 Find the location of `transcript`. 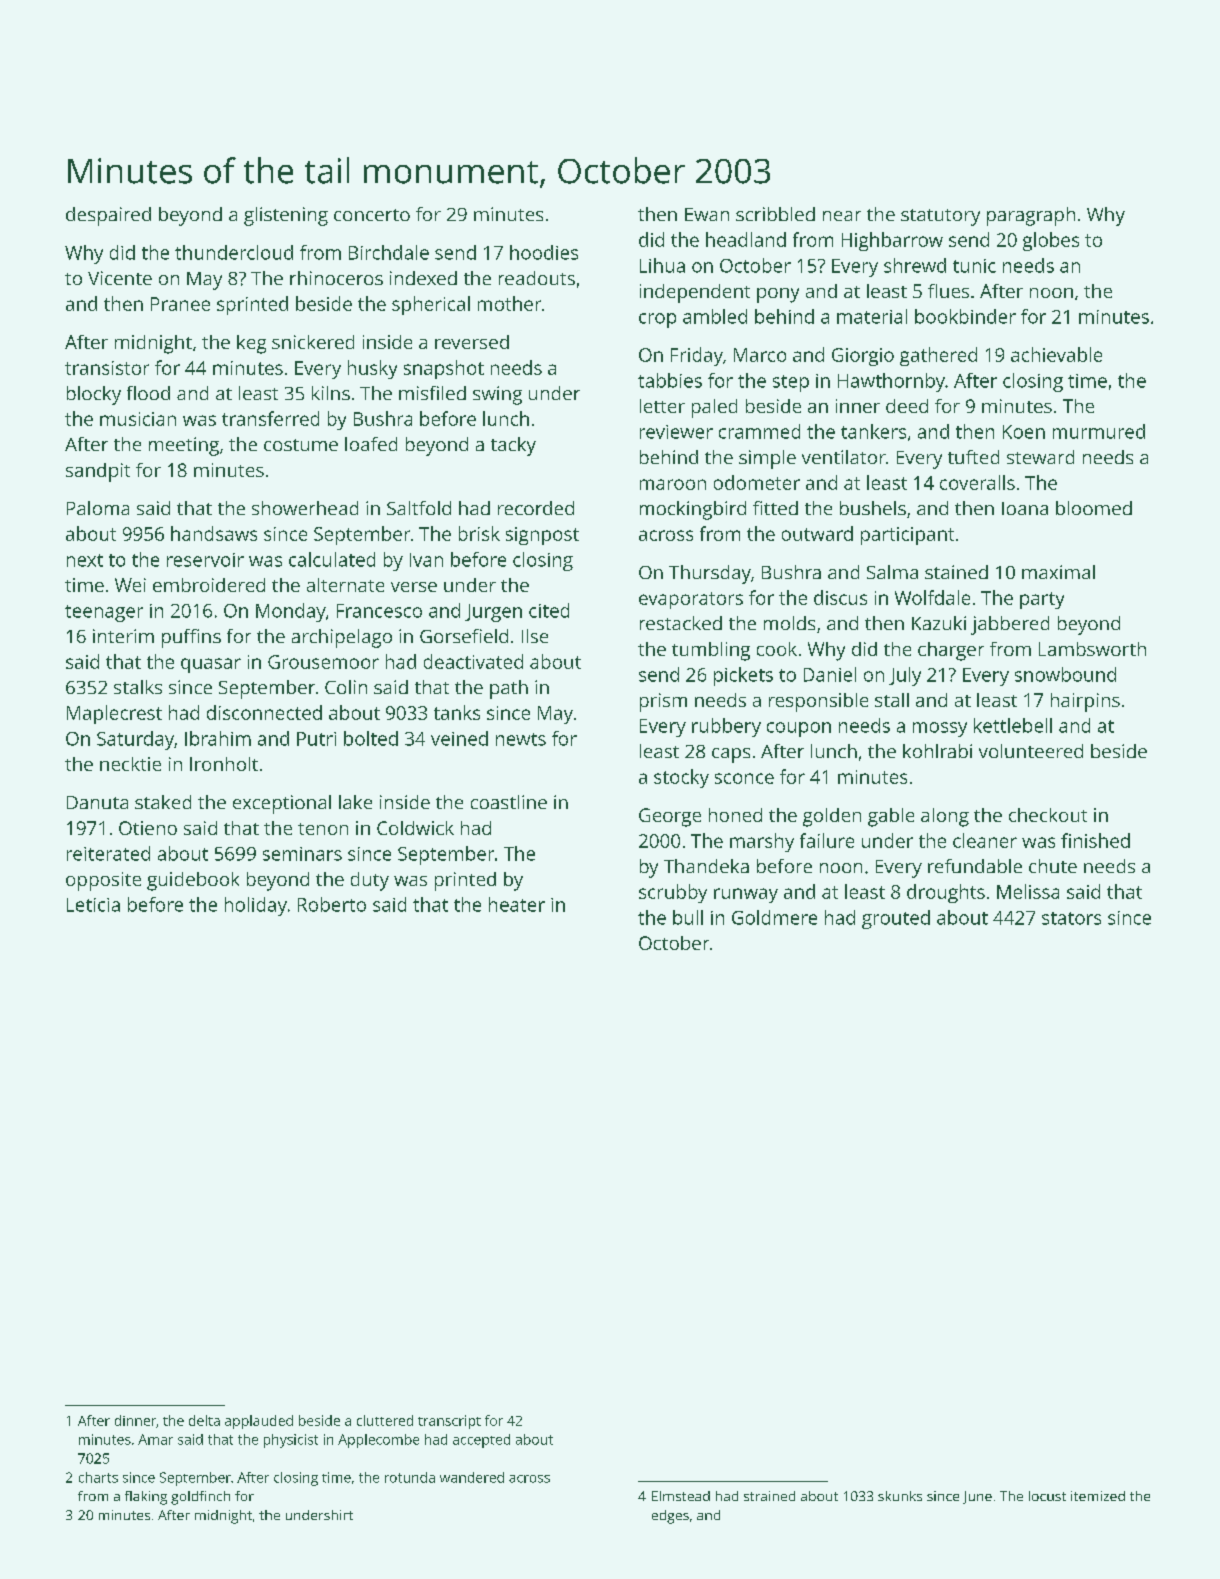

transcript is located at coordinates (449, 1422).
